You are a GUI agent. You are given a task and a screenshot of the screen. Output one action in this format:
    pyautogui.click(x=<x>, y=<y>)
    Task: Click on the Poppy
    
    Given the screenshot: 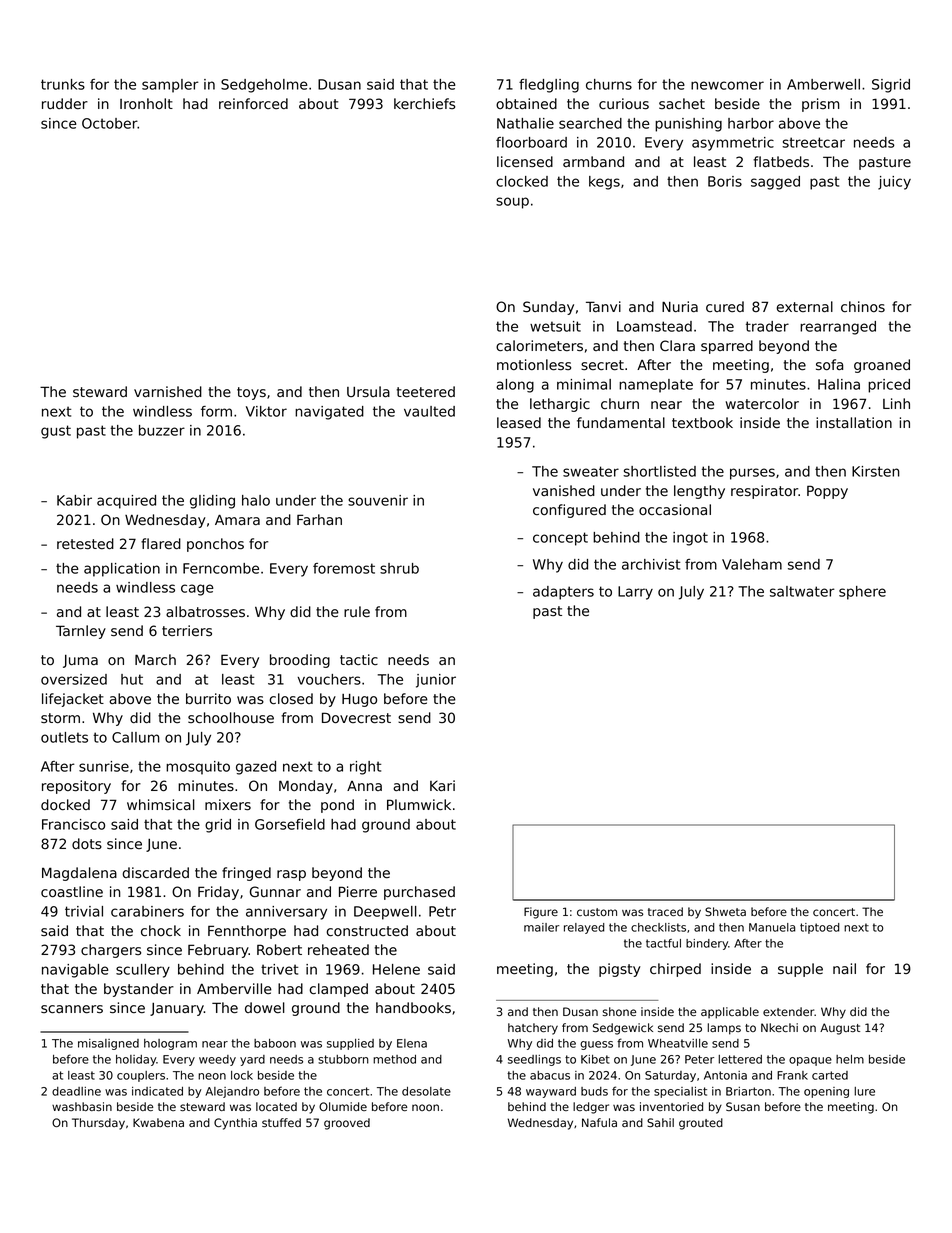 What is the action you would take?
    pyautogui.click(x=827, y=492)
